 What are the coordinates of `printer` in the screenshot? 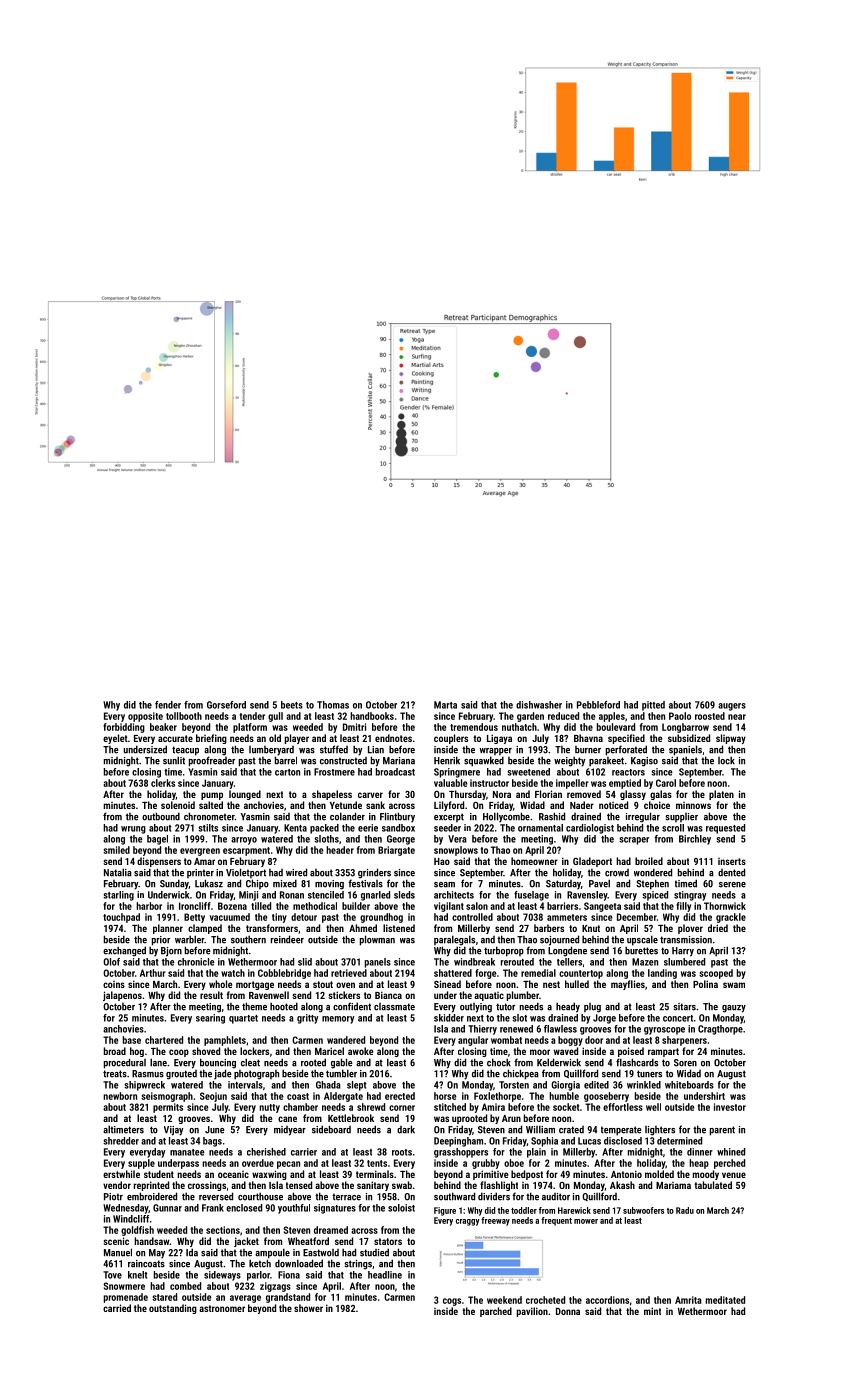 It's located at (200, 873).
